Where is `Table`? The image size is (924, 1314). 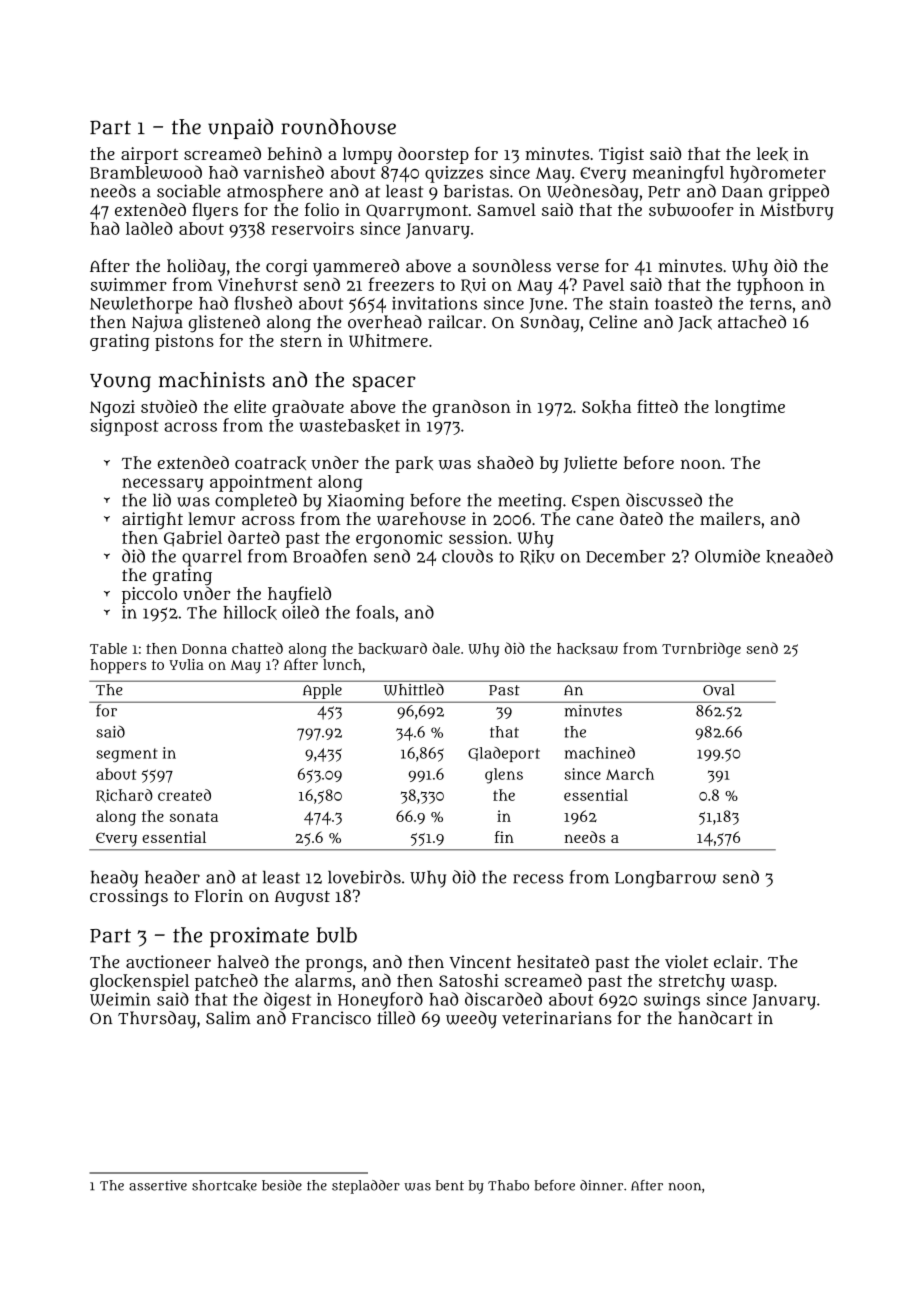 Table is located at coordinates (108, 648).
